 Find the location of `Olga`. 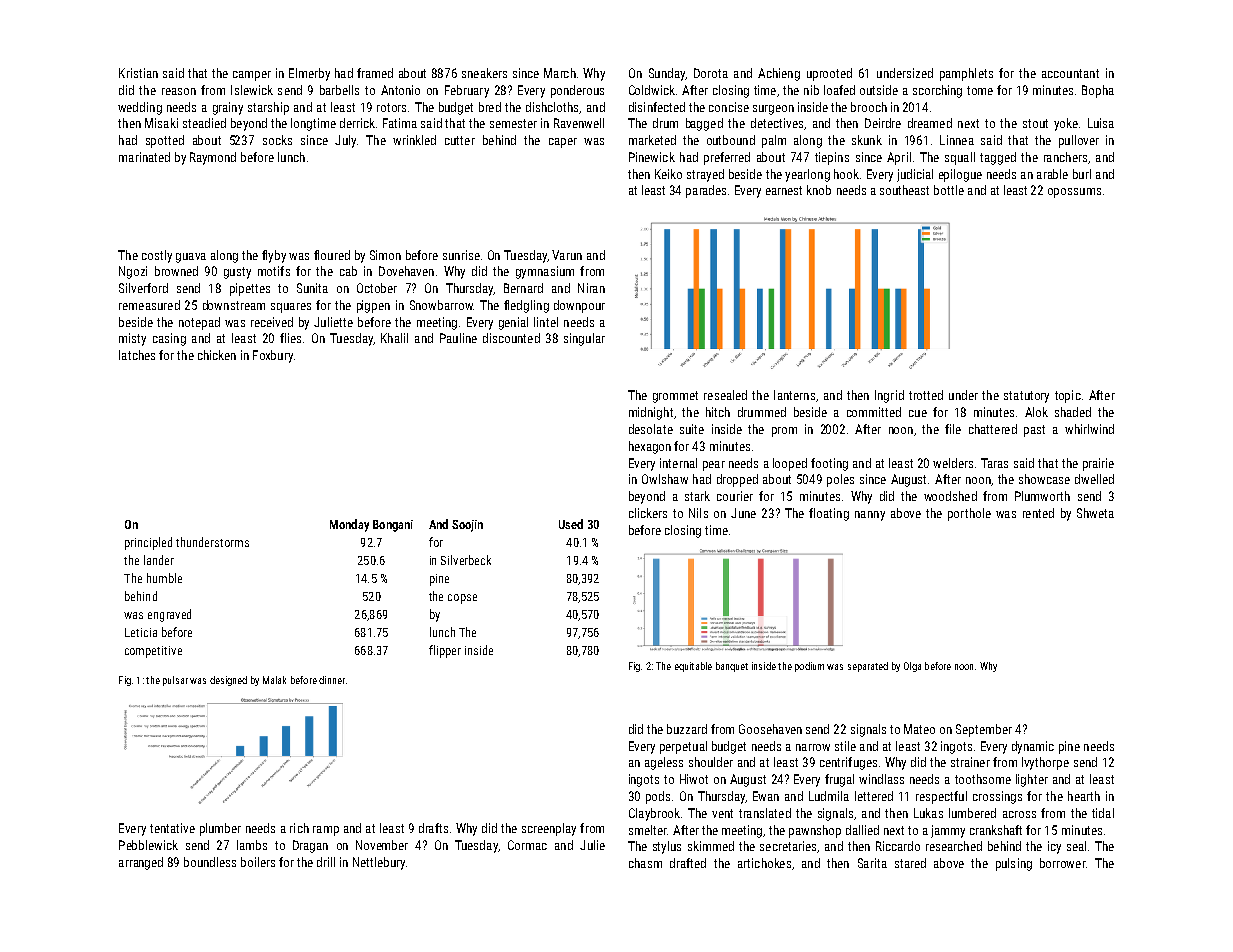

Olga is located at coordinates (912, 667).
